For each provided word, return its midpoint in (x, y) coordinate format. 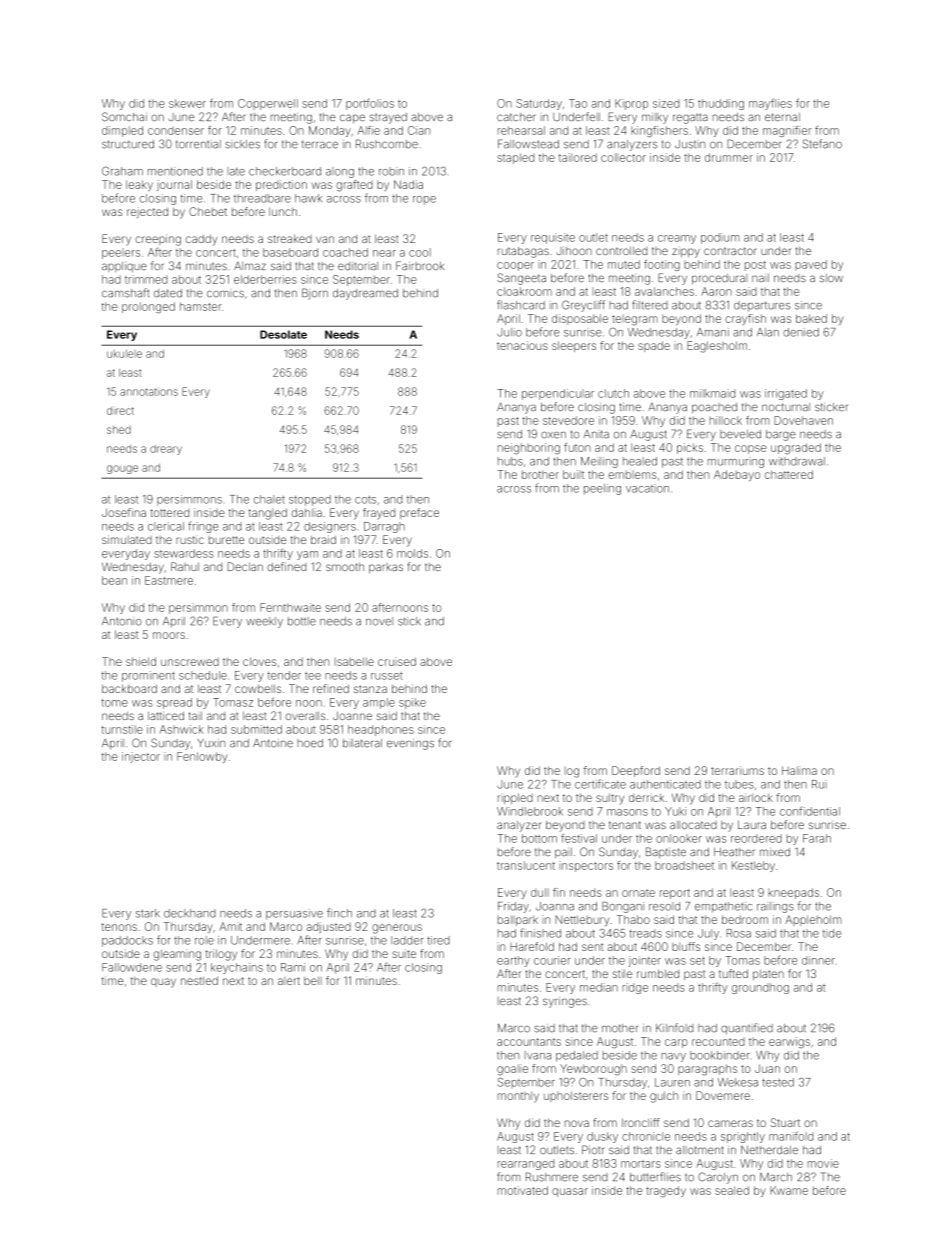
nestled (199, 980)
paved (811, 265)
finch (339, 913)
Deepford (636, 771)
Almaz (250, 265)
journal (174, 185)
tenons (119, 927)
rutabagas (523, 252)
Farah (817, 838)
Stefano (822, 144)
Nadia (408, 184)
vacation (647, 488)
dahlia (307, 512)
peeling (602, 489)
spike (412, 703)
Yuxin (211, 743)
